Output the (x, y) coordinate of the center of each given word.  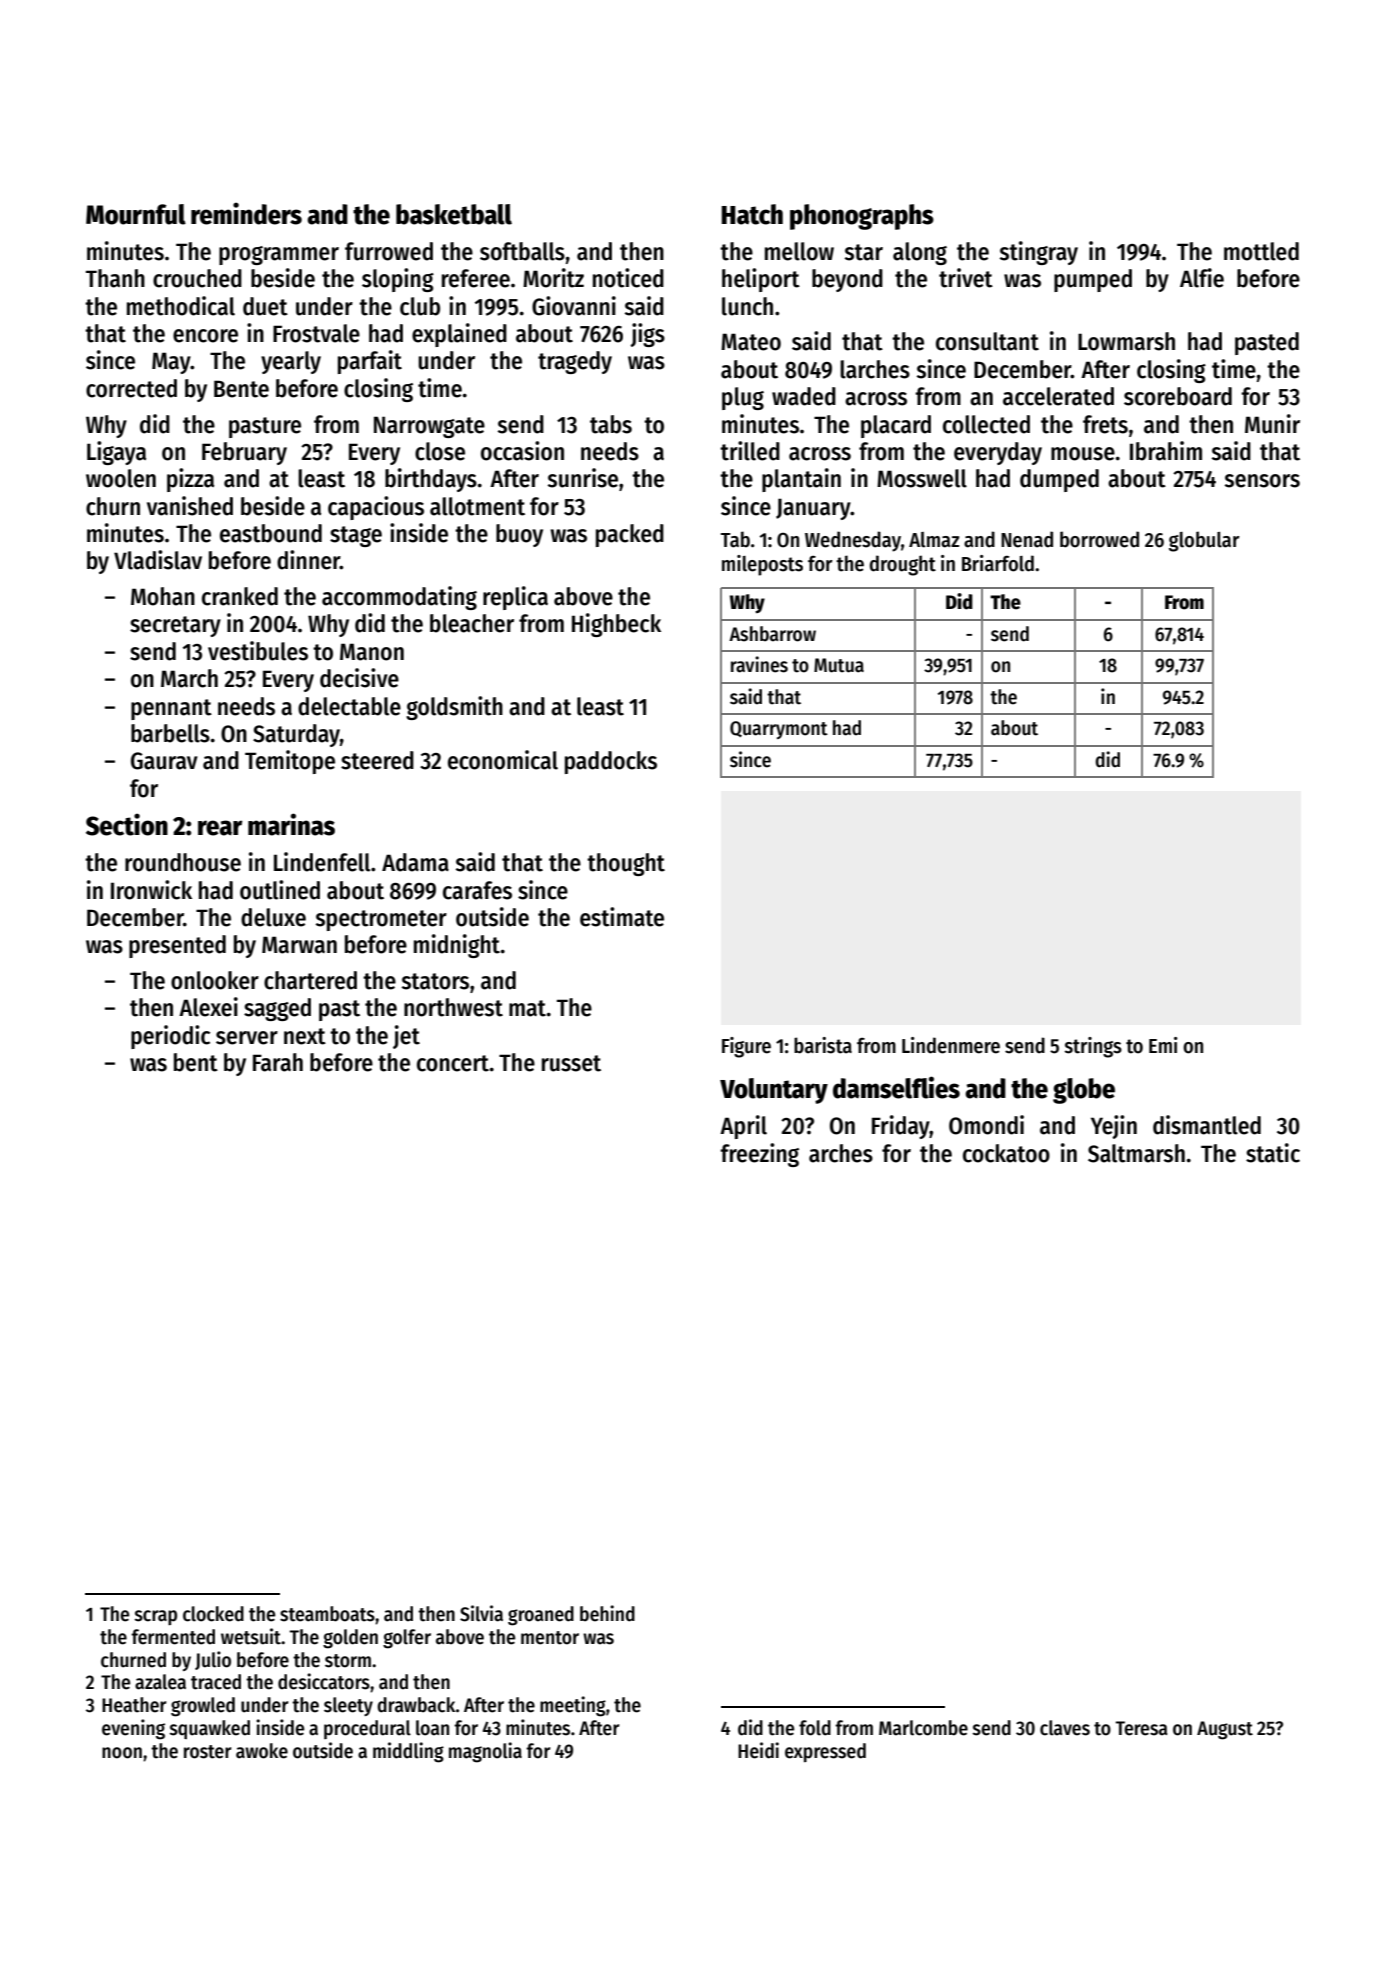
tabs (611, 424)
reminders (246, 213)
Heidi (758, 1750)
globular (1204, 541)
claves (1065, 1728)
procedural (367, 1729)
